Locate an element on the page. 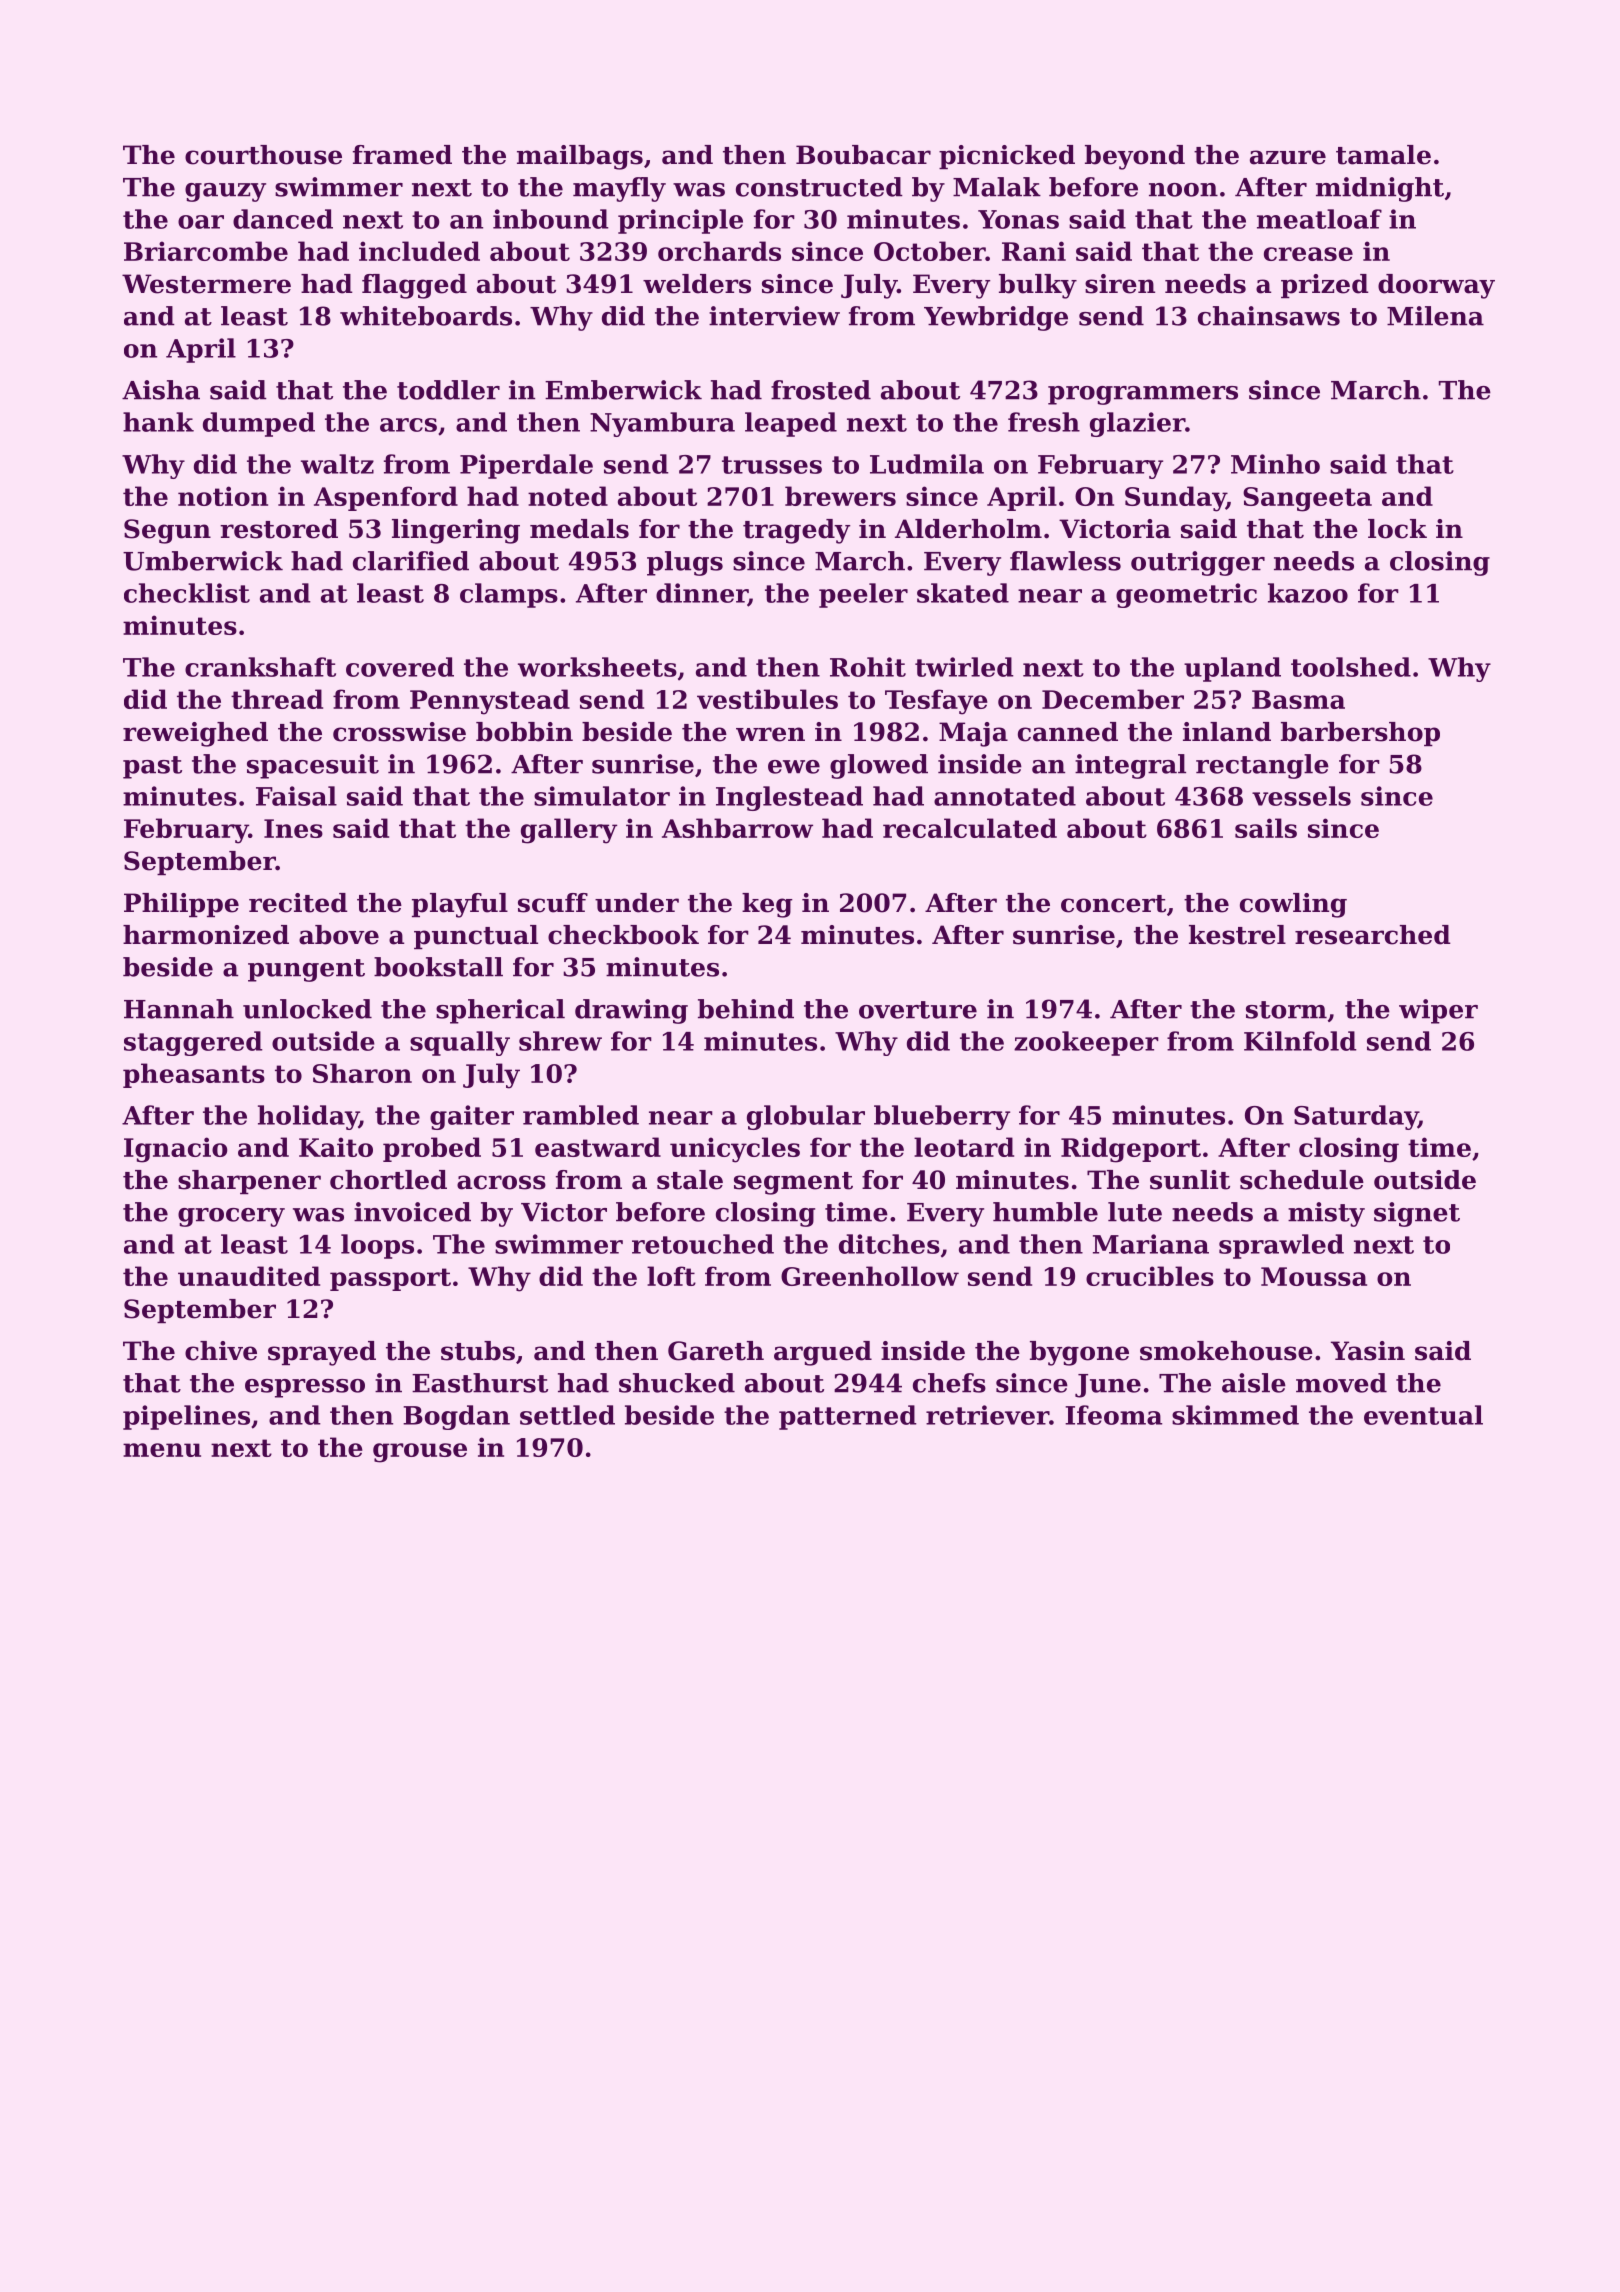  crosswise is located at coordinates (399, 732).
